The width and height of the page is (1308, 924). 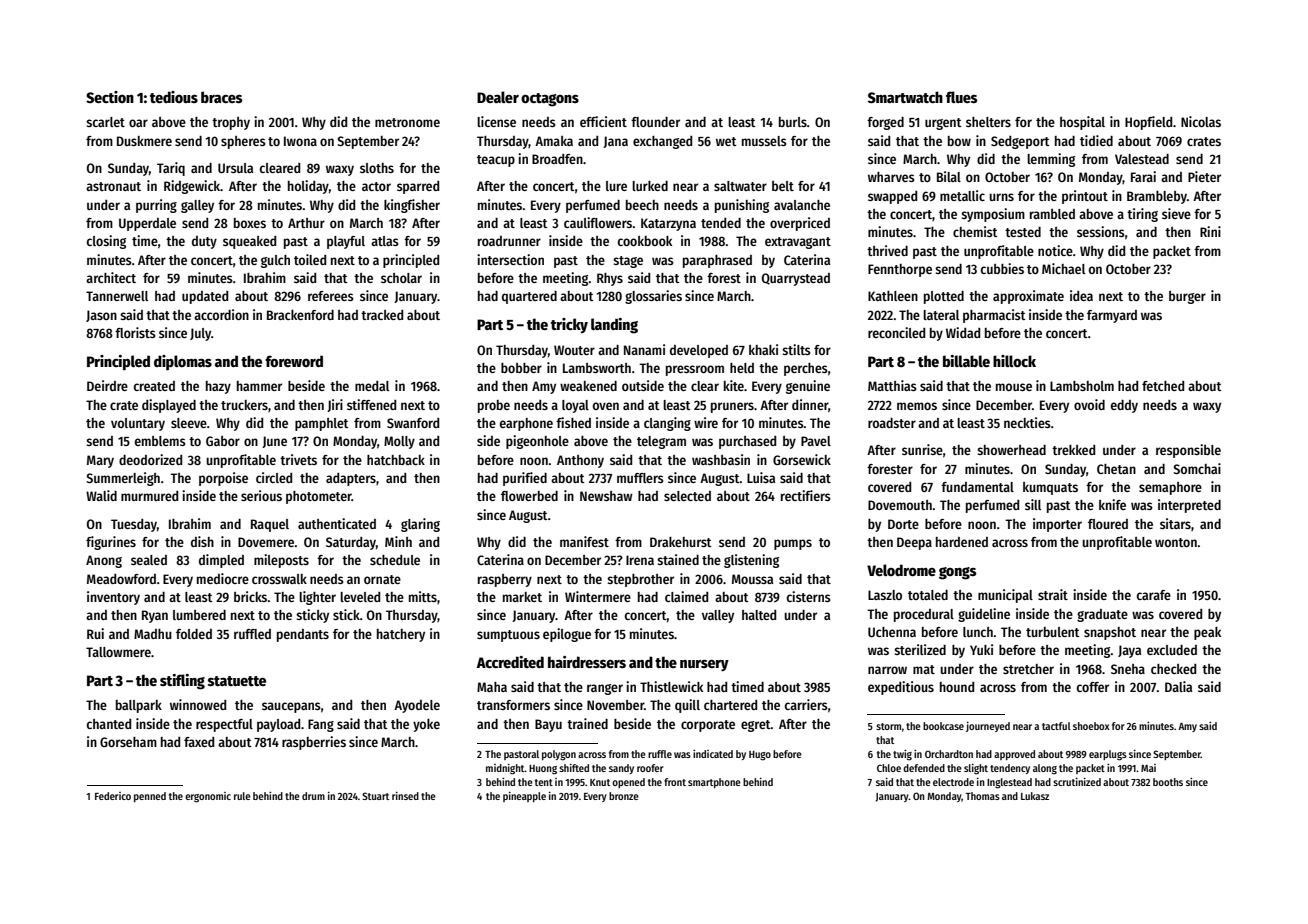 I want to click on fetched, so click(x=1163, y=386).
